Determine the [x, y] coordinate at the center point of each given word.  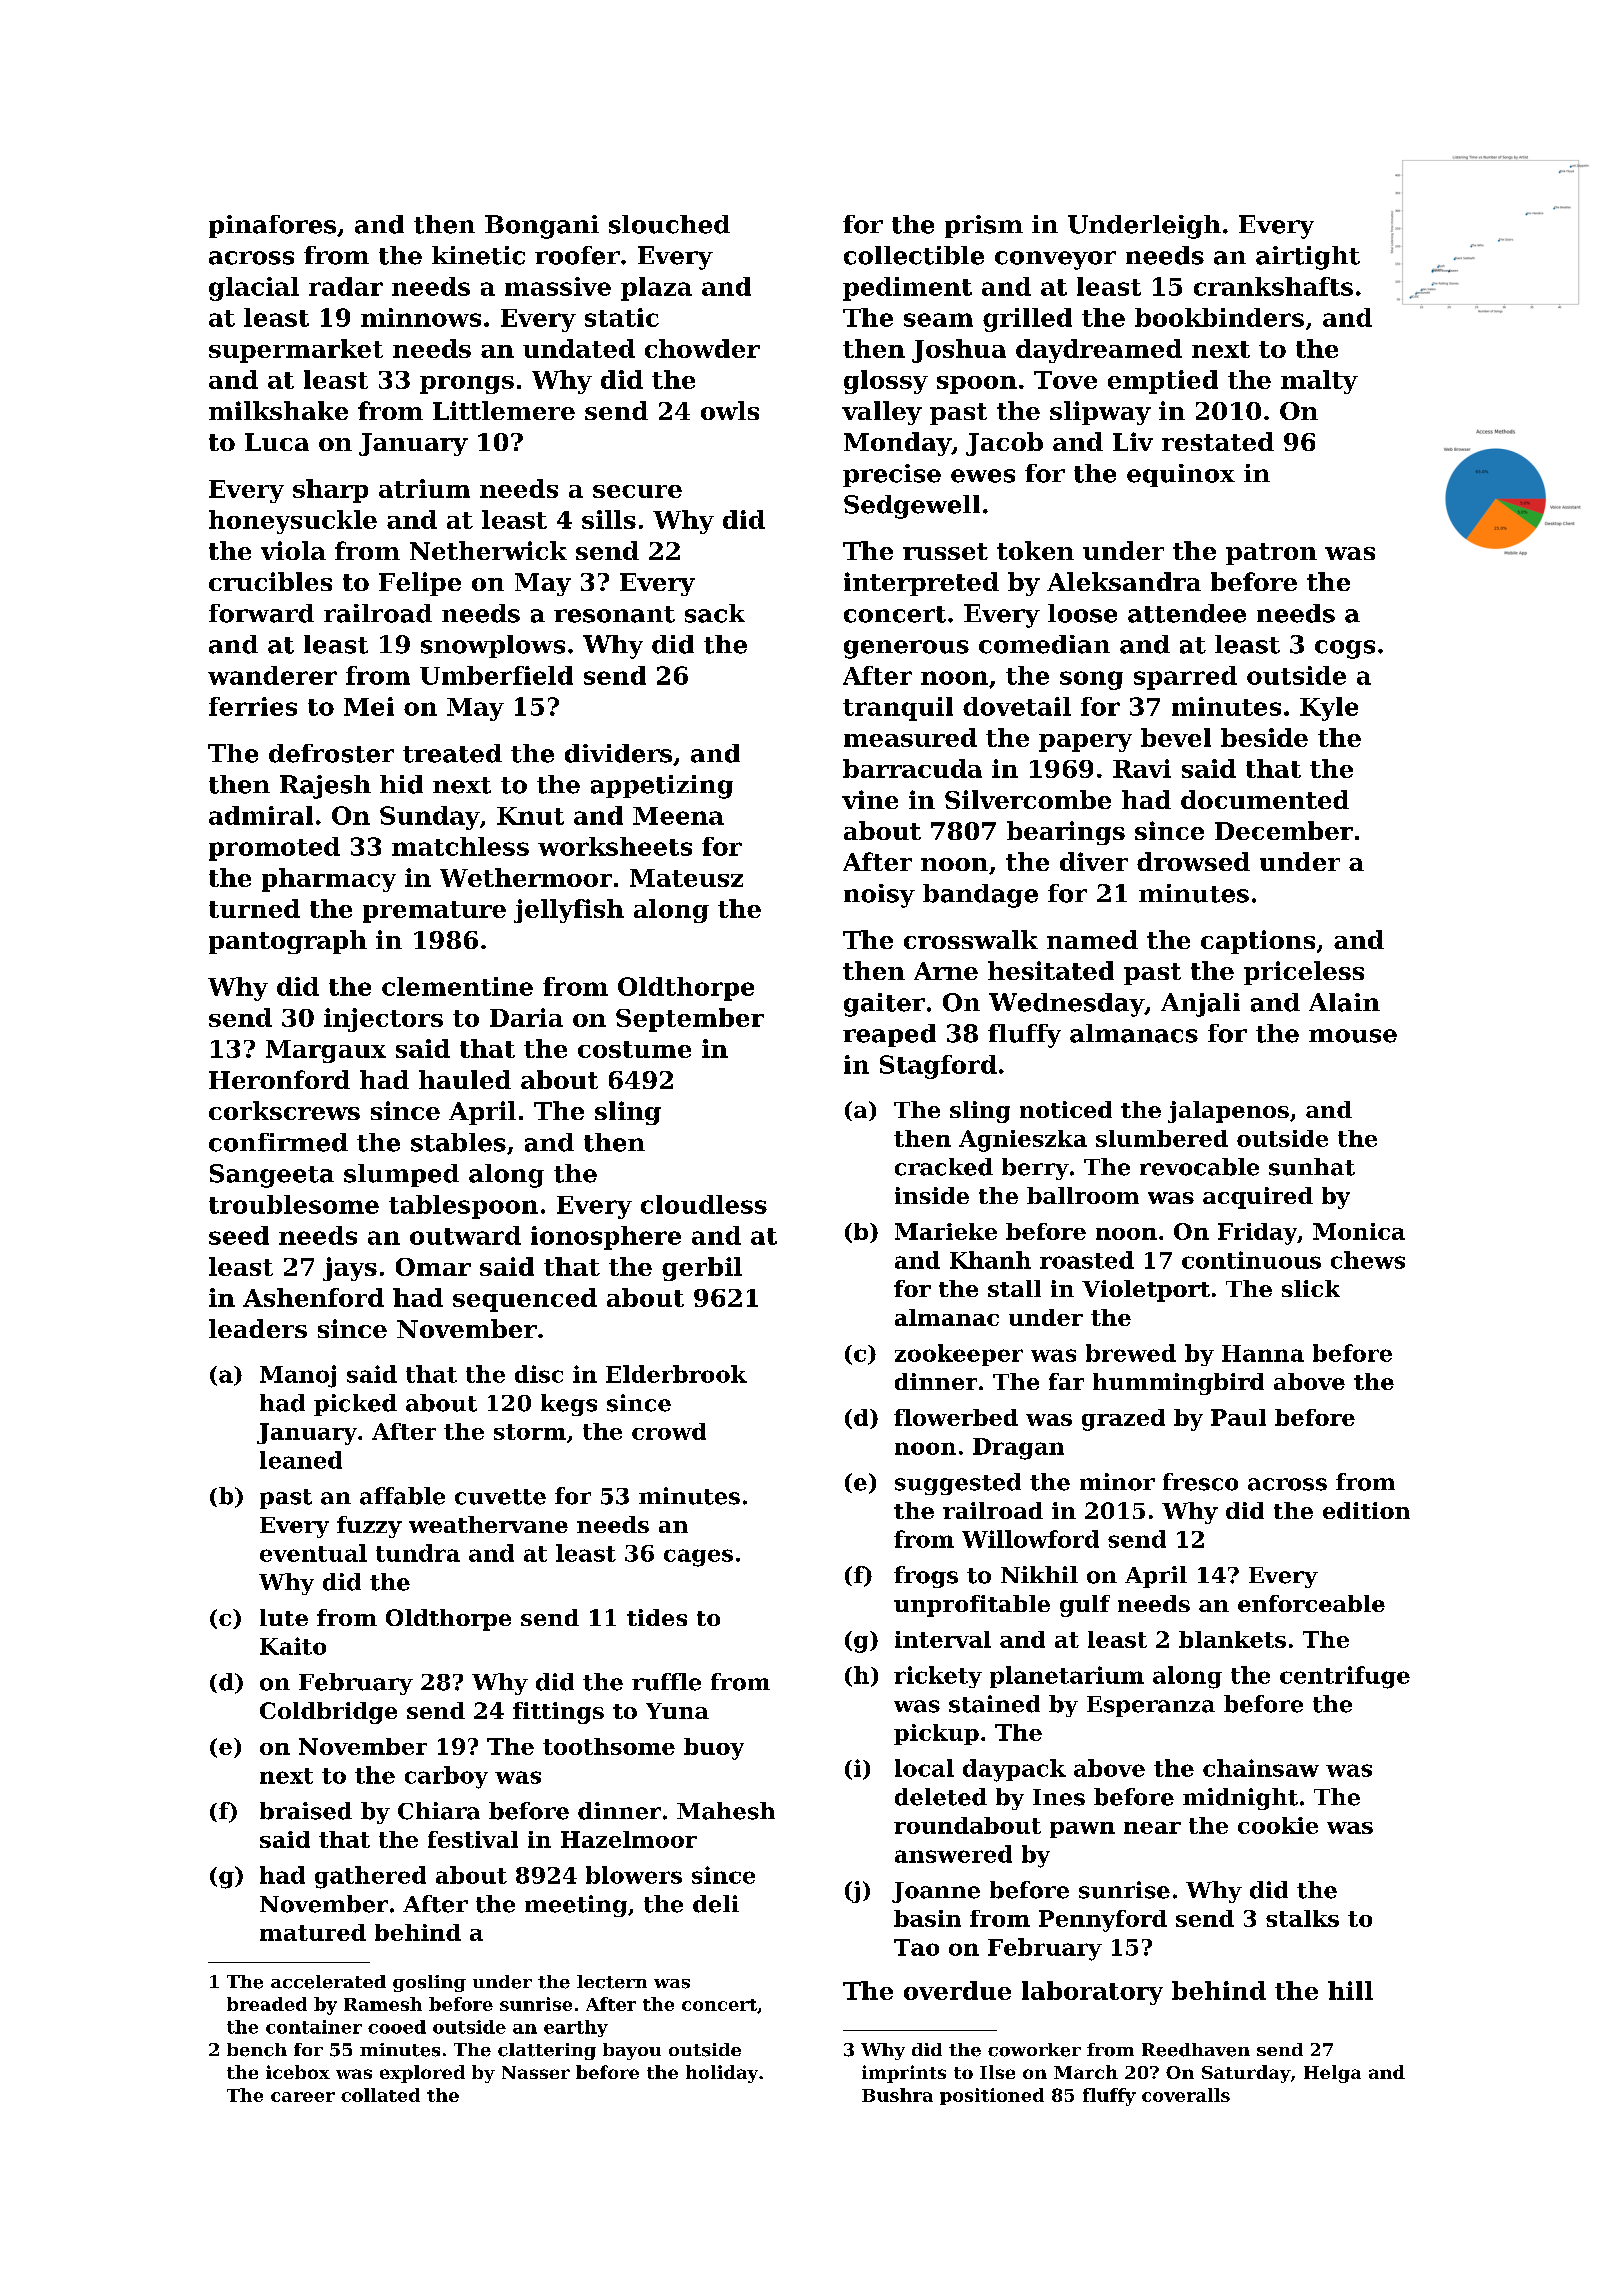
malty [1319, 382]
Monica [1359, 1231]
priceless [1304, 973]
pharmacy [329, 880]
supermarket [296, 351]
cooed [397, 2027]
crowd [669, 1431]
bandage [980, 896]
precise [892, 475]
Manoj [298, 1376]
